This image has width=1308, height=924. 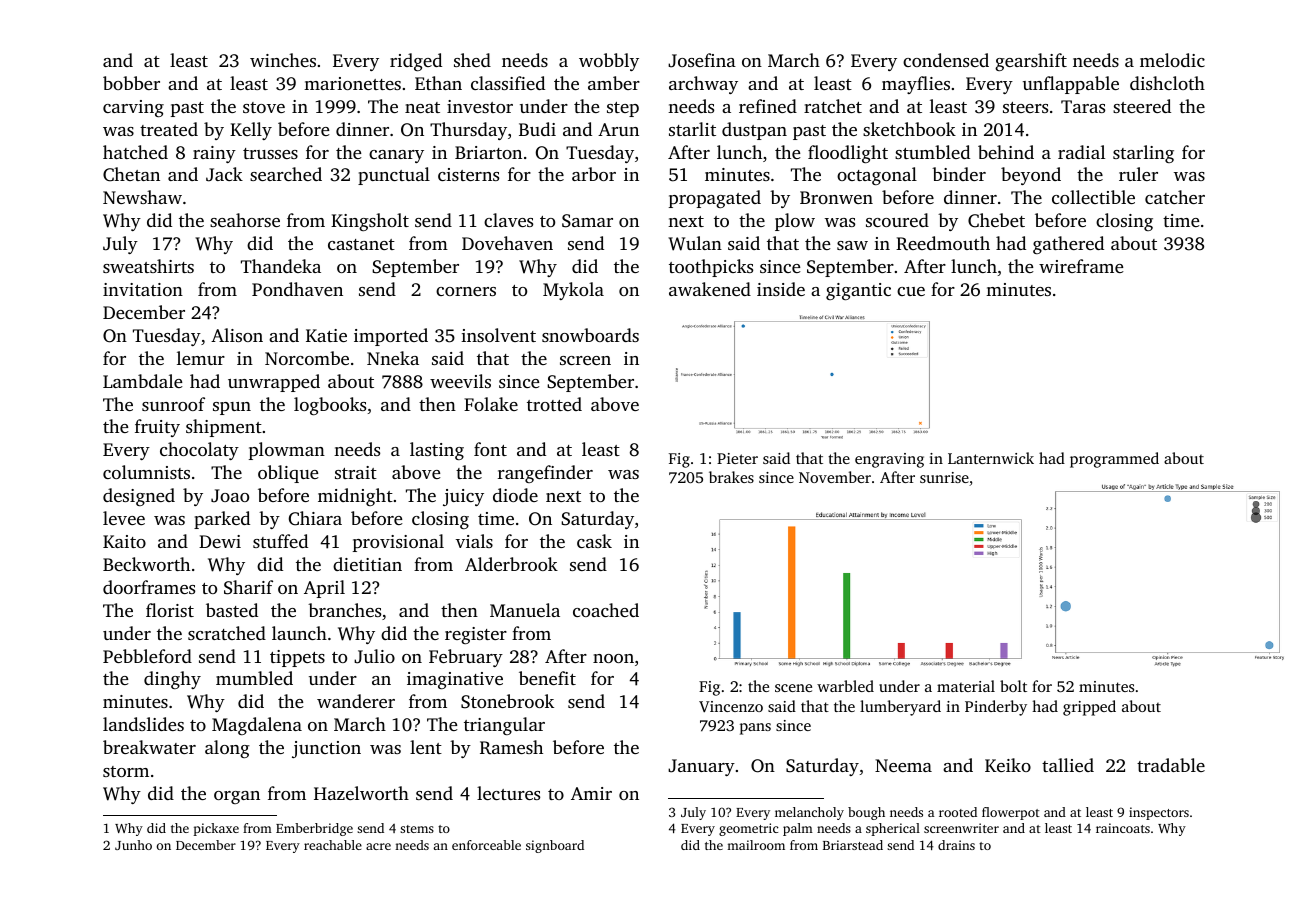 What do you see at coordinates (1081, 266) in the image?
I see `wireframe` at bounding box center [1081, 266].
